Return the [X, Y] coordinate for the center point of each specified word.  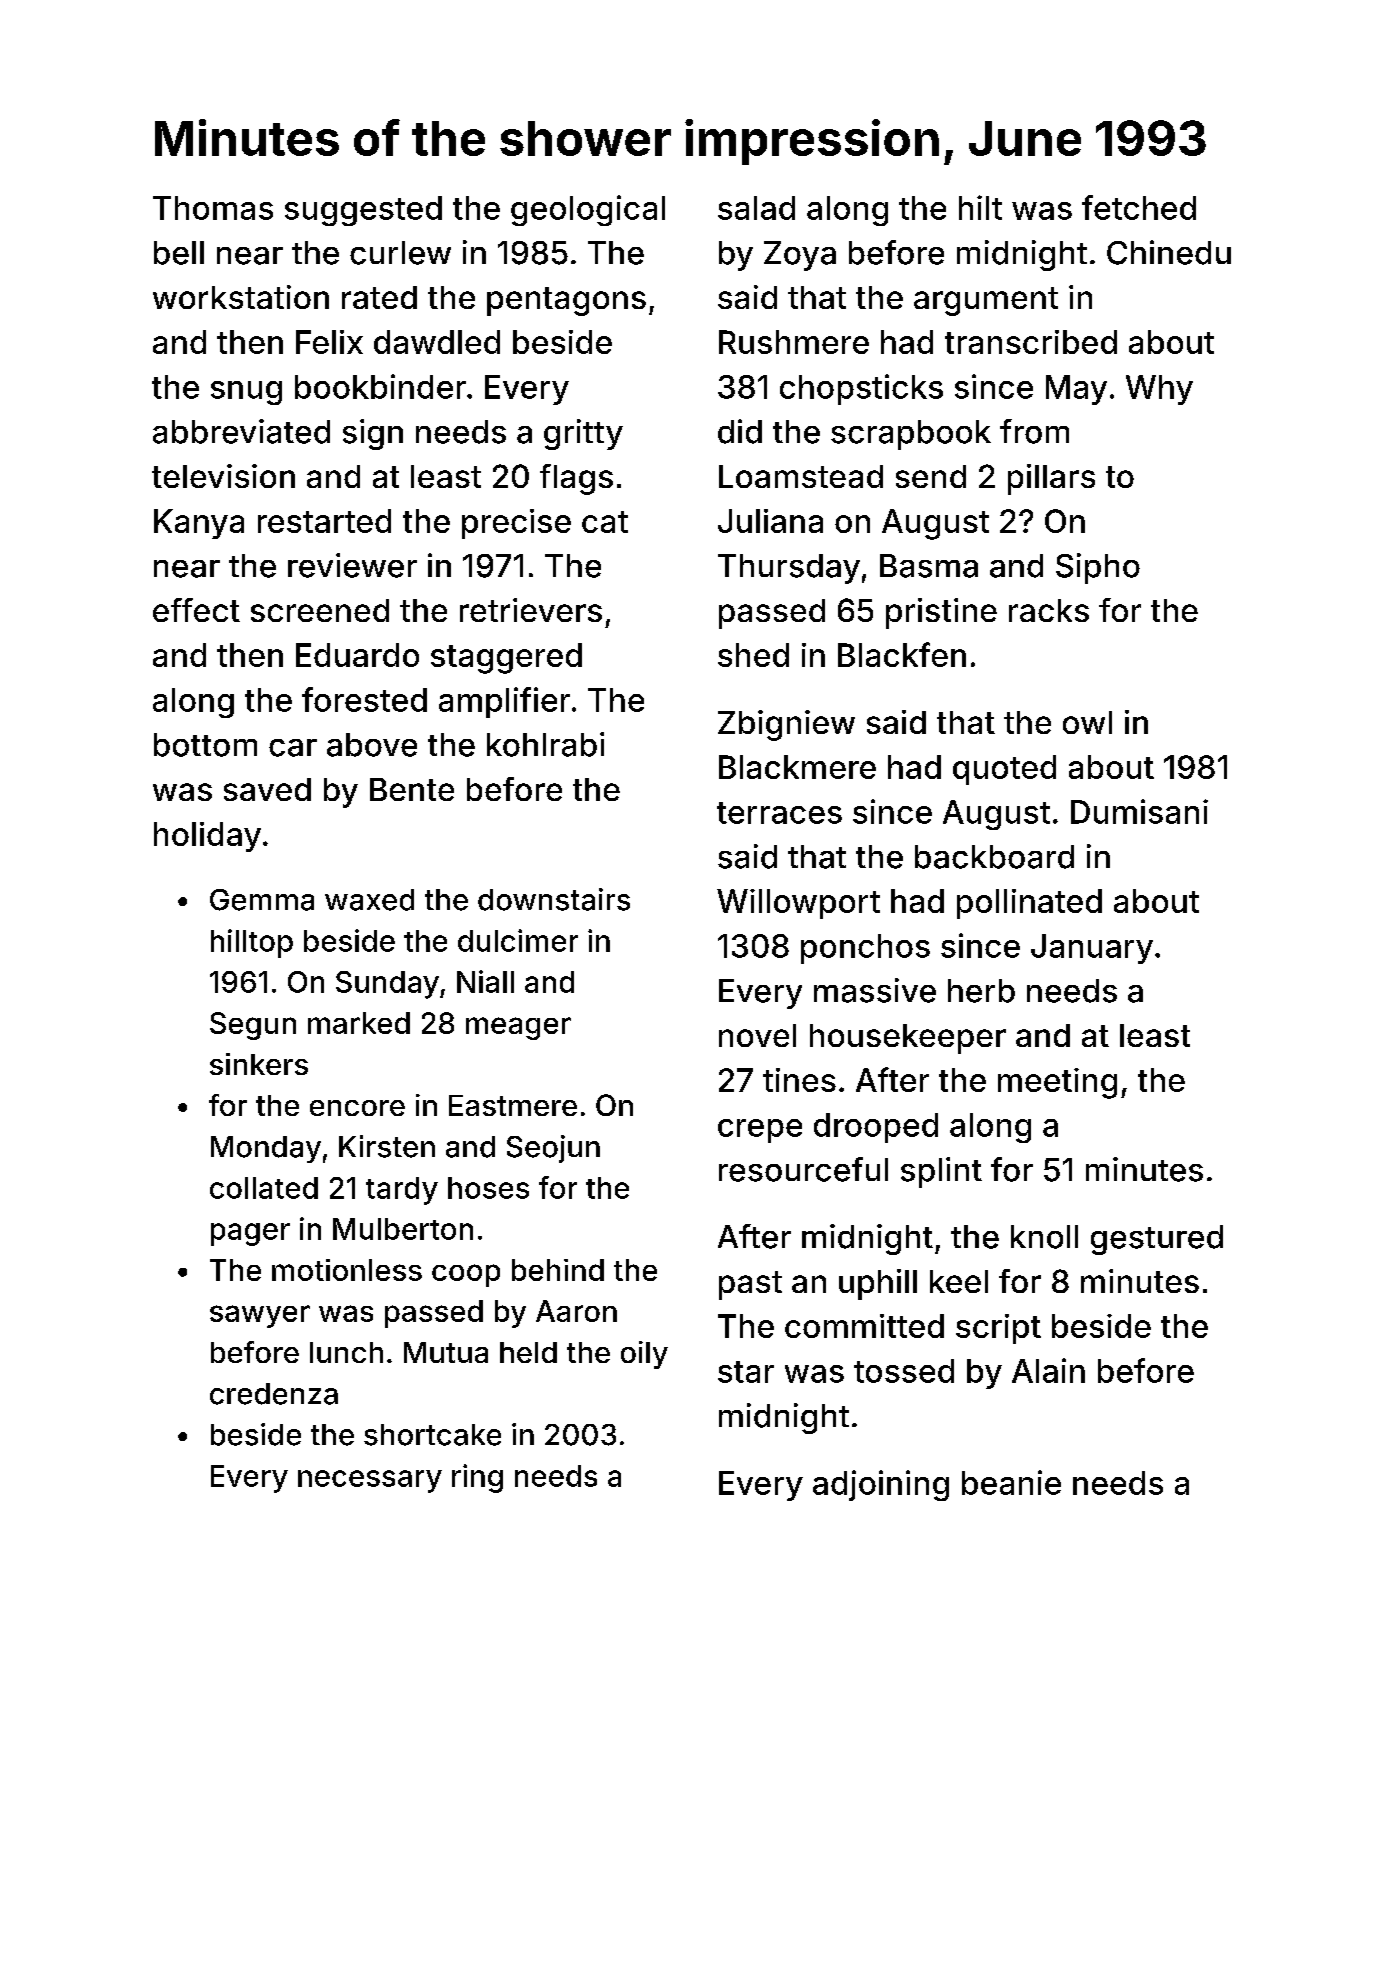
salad [756, 208]
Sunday [387, 985]
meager [518, 1028]
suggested [363, 211]
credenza [274, 1394]
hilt [980, 207]
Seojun [553, 1149]
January [1092, 949]
